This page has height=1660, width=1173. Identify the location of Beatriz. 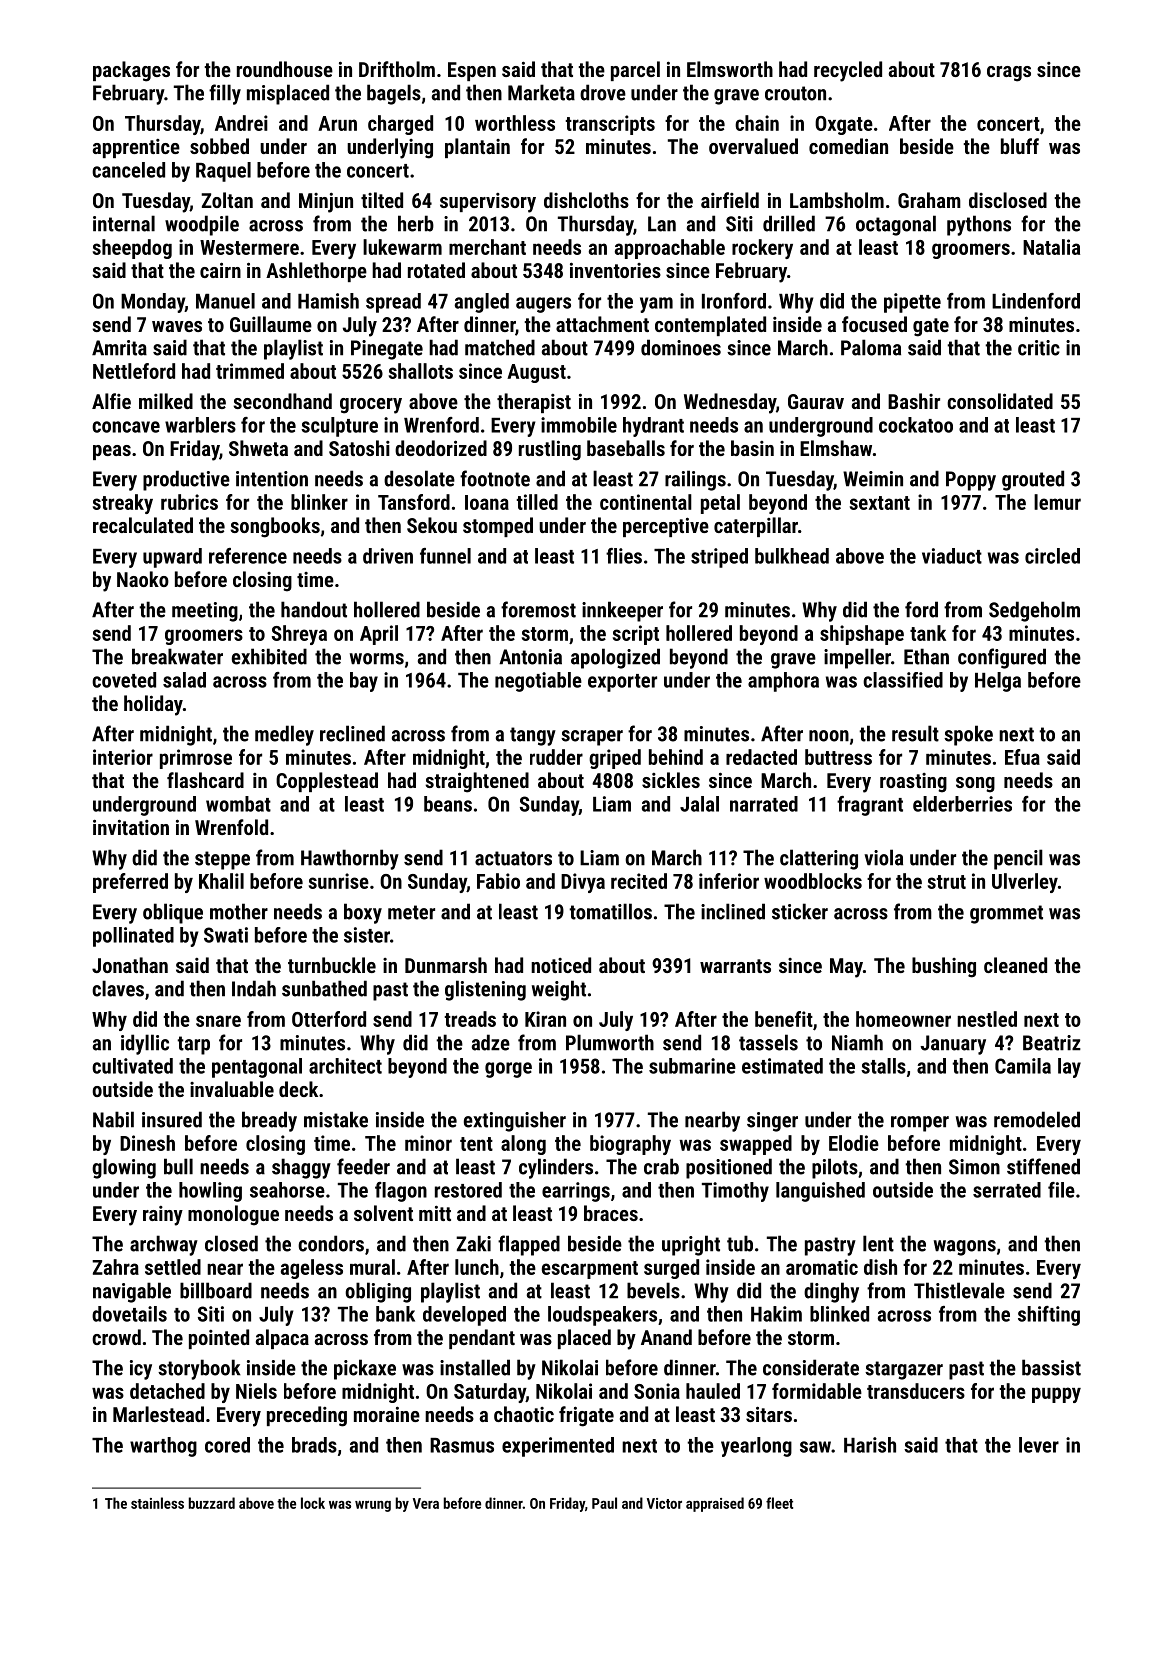
(1052, 1043).
